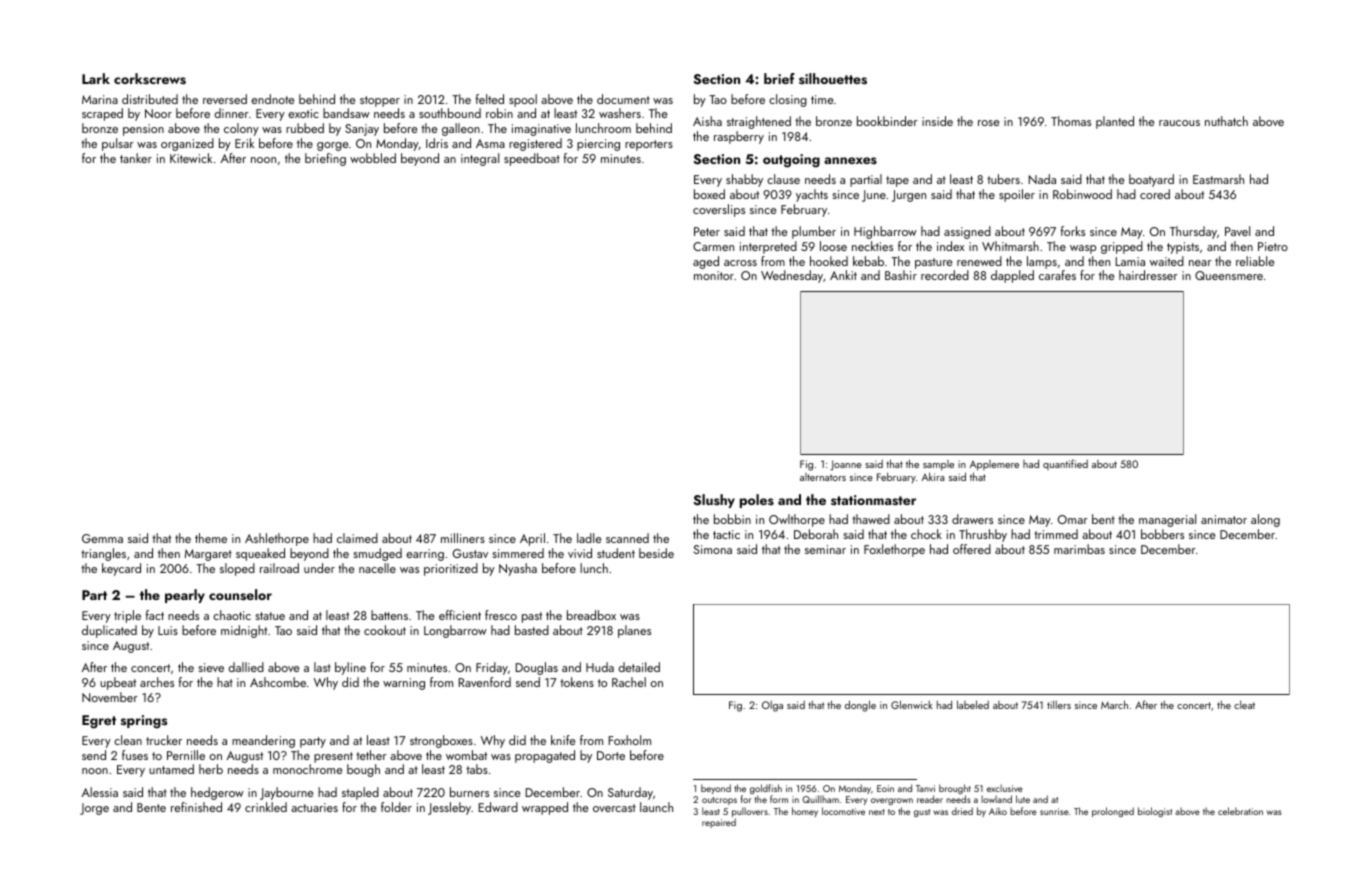 This page has height=887, width=1372. Describe the element at coordinates (211, 667) in the page. I see `sieve` at that location.
